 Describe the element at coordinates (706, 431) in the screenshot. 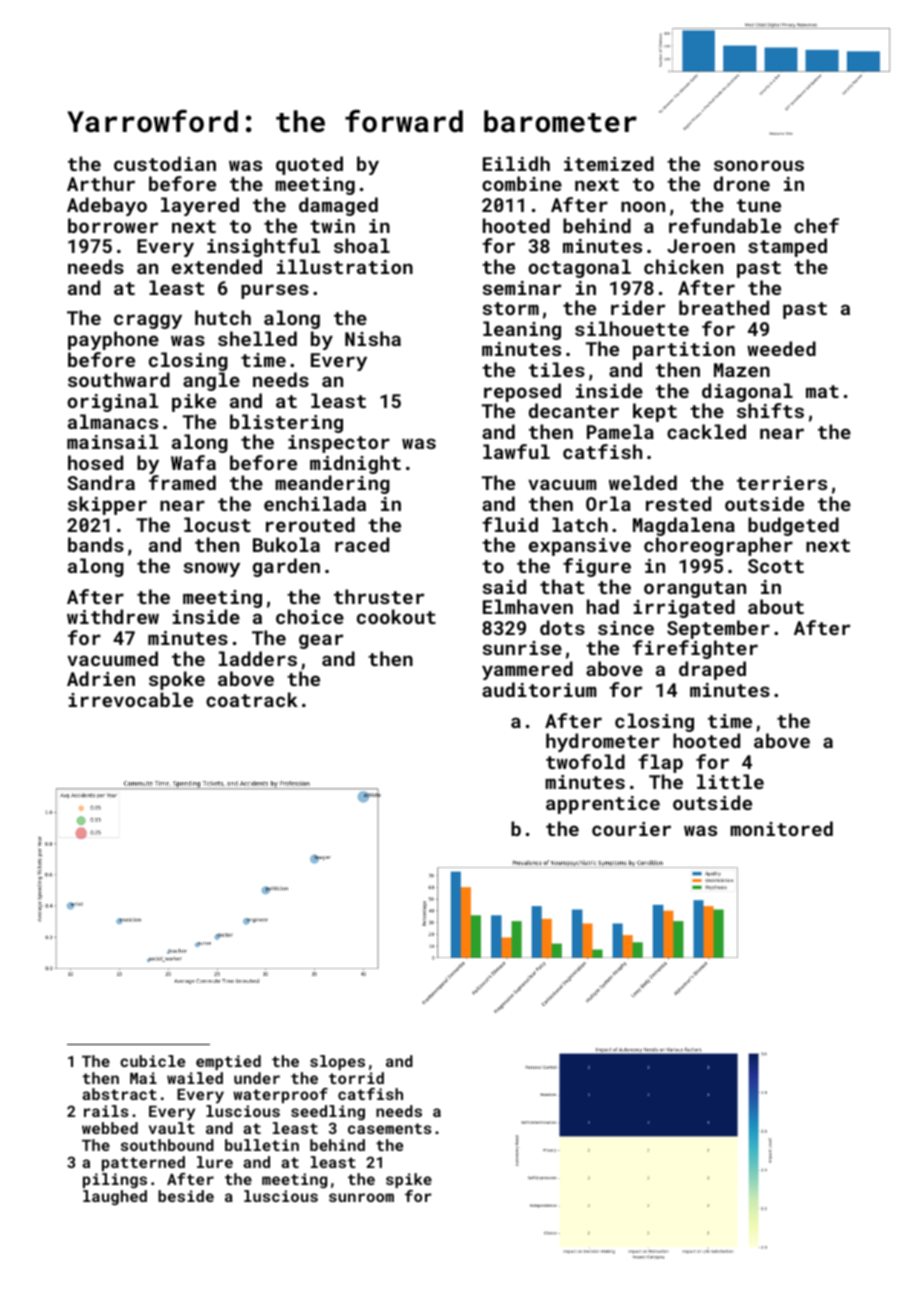

I see `cackled` at that location.
